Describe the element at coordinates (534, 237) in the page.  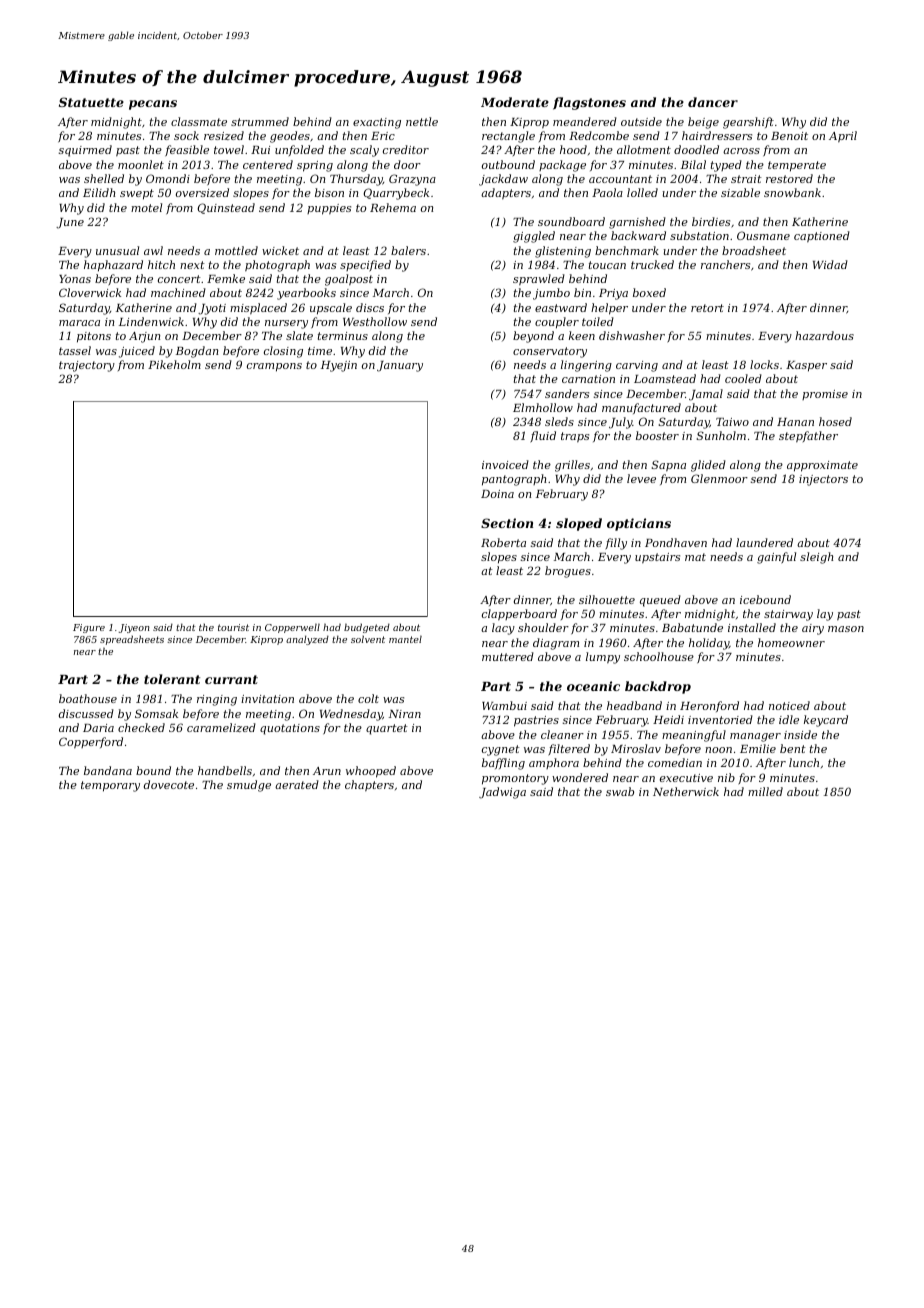
I see `giggled` at that location.
